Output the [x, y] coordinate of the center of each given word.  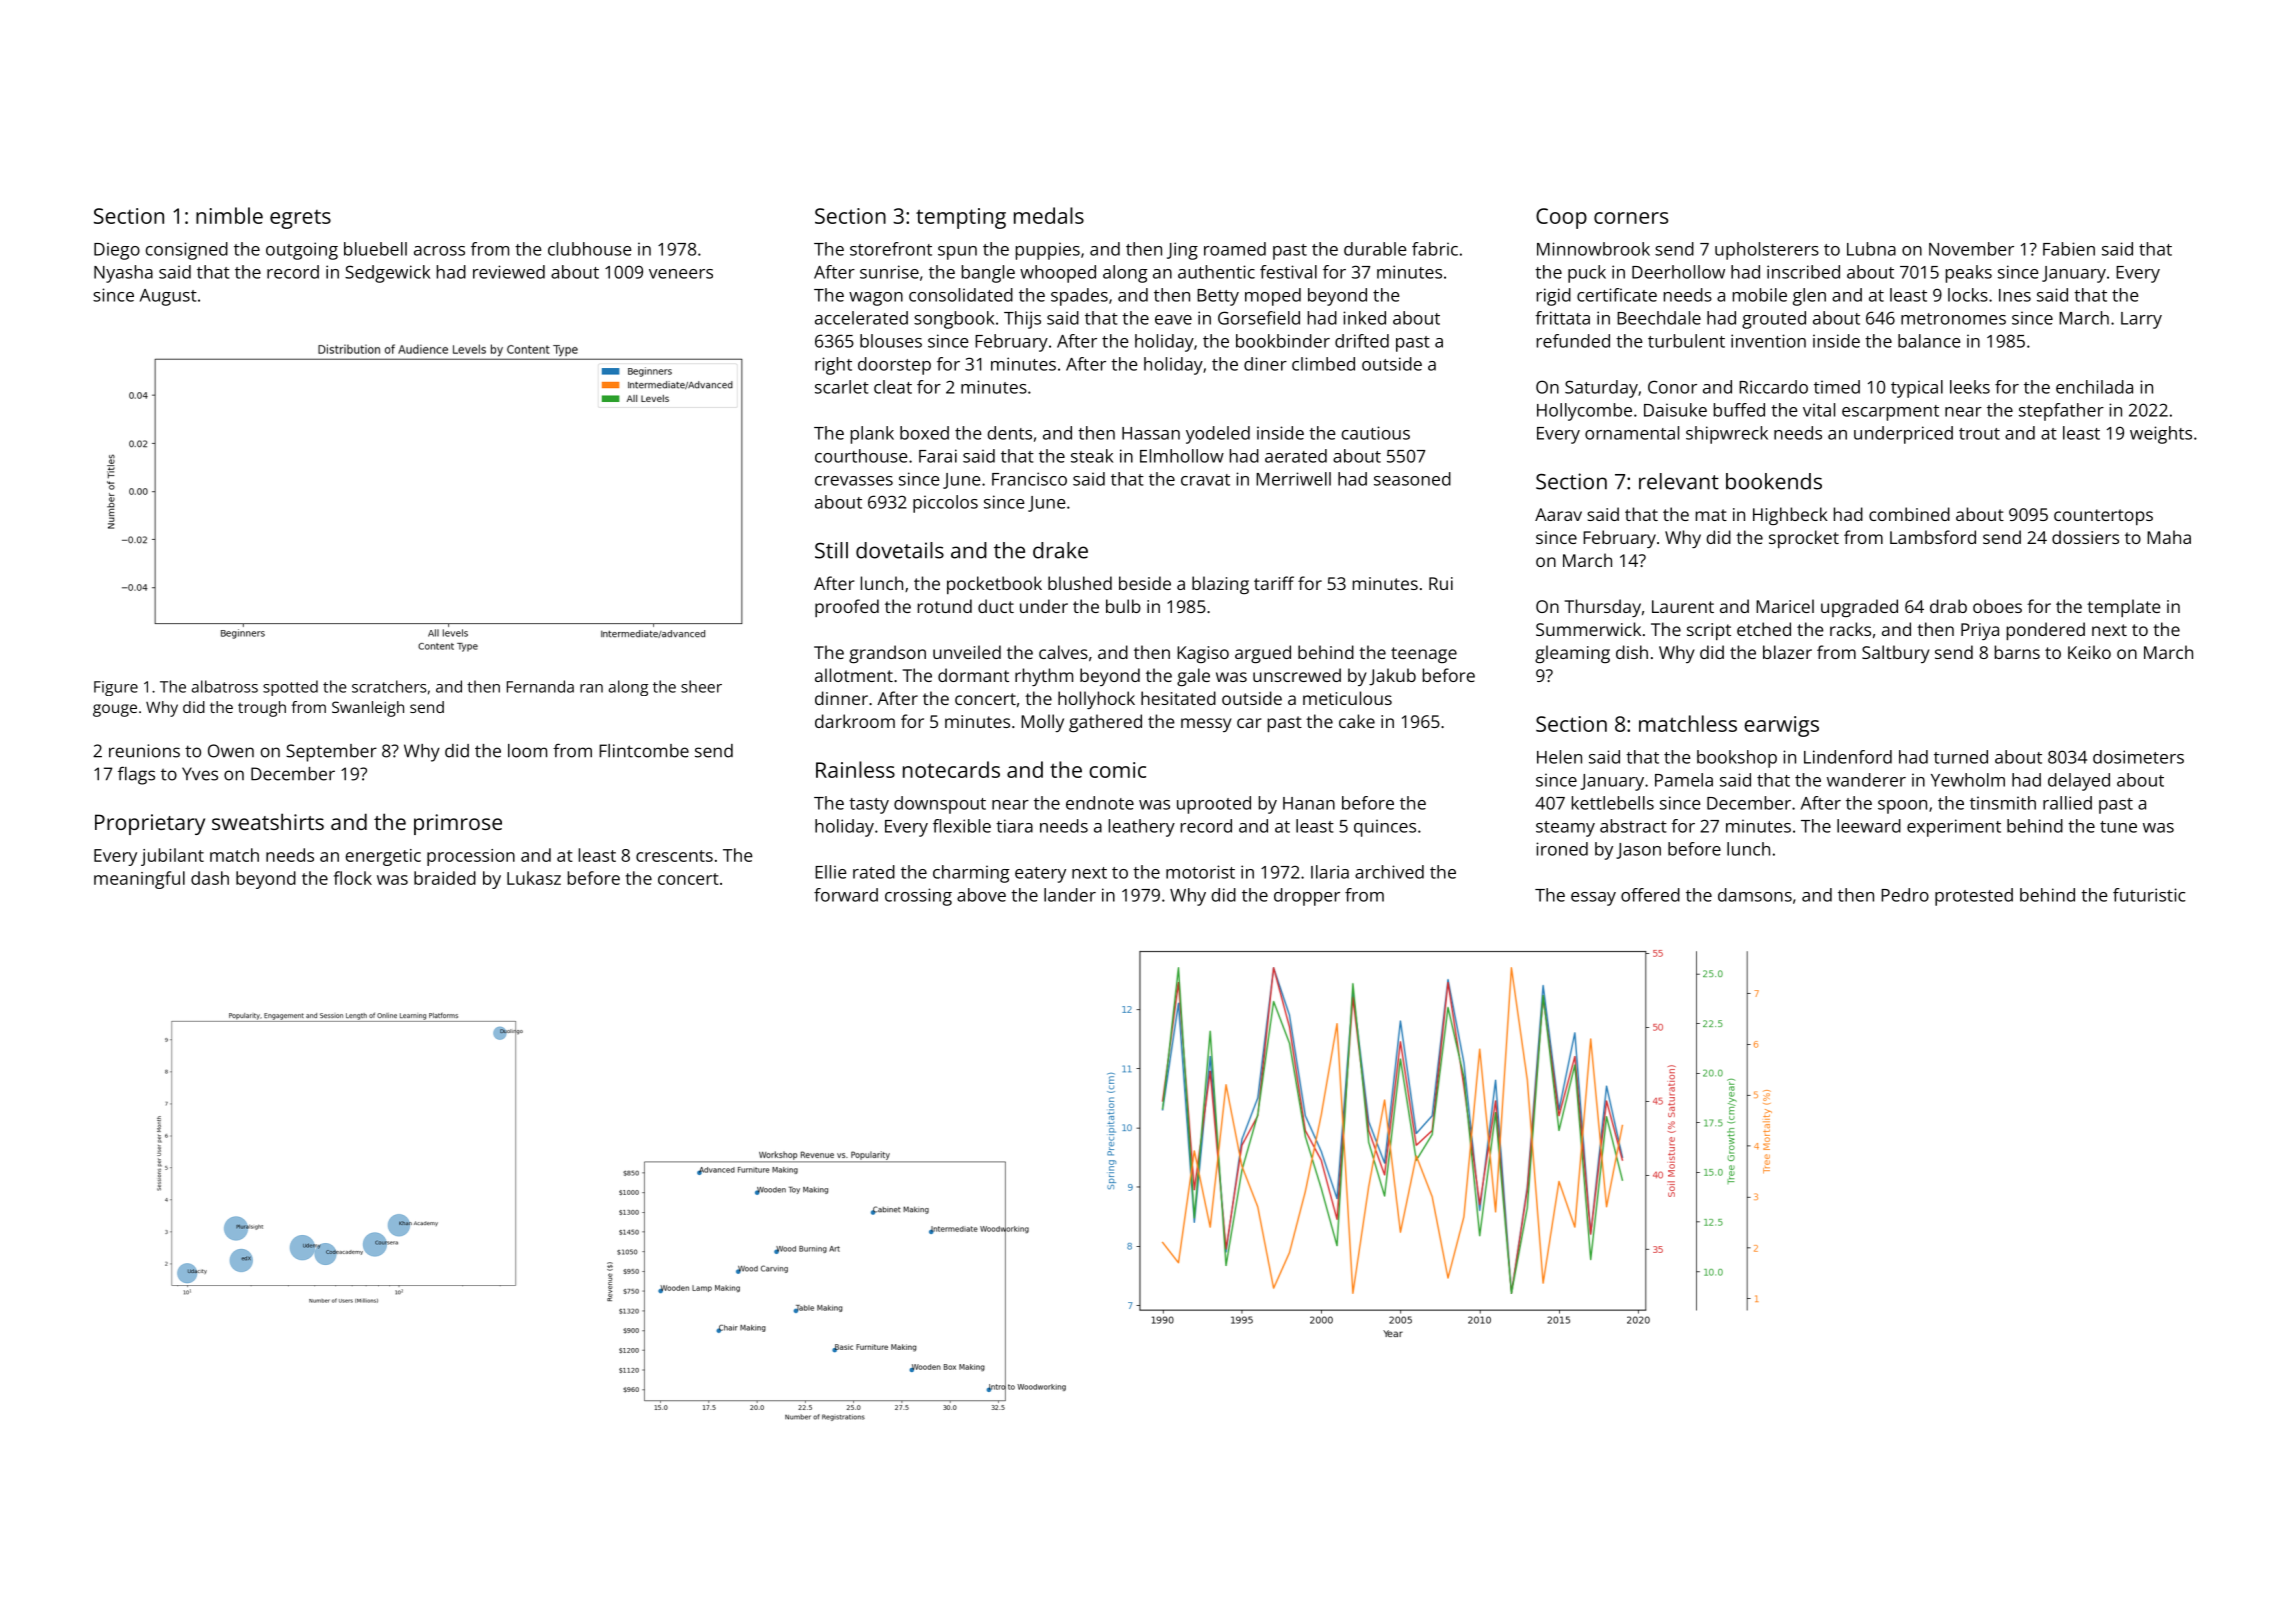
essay [1593, 899]
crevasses [854, 481]
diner [1265, 364]
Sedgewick [387, 274]
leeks [1970, 387]
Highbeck [1790, 516]
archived [1389, 872]
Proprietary [150, 824]
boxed [924, 433]
